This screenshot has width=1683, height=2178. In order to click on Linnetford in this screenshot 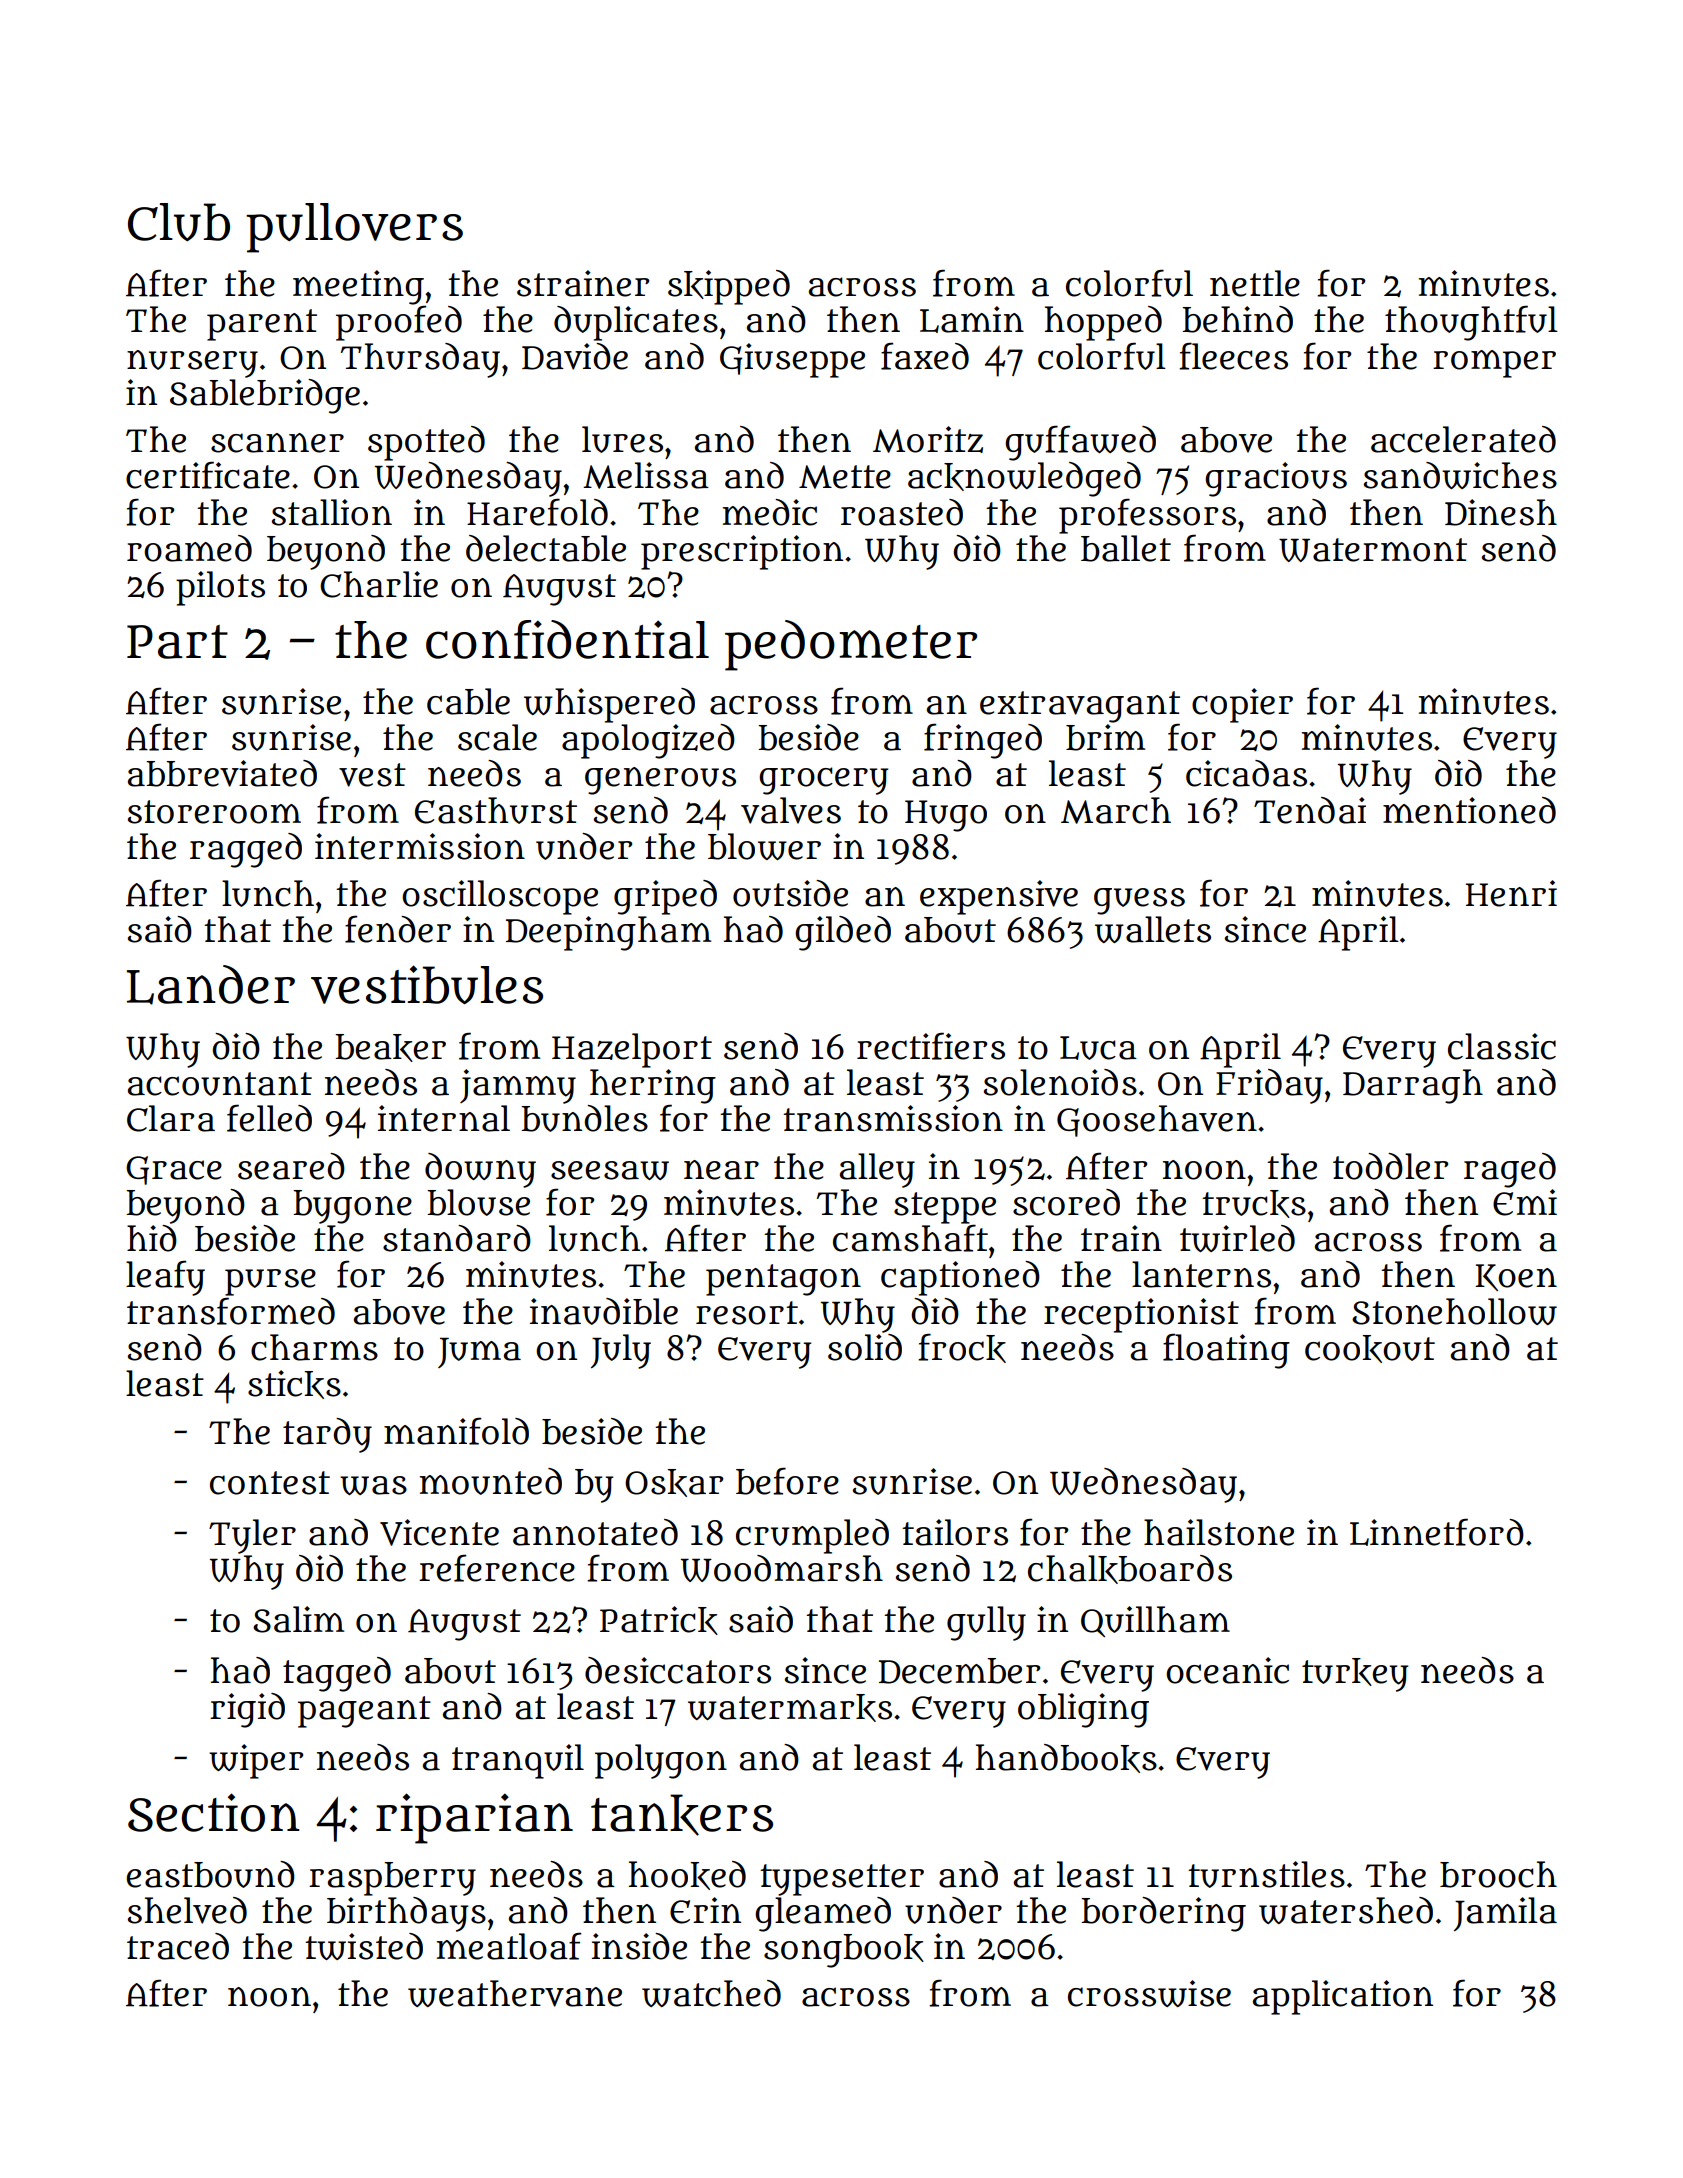, I will do `click(1437, 1532)`.
